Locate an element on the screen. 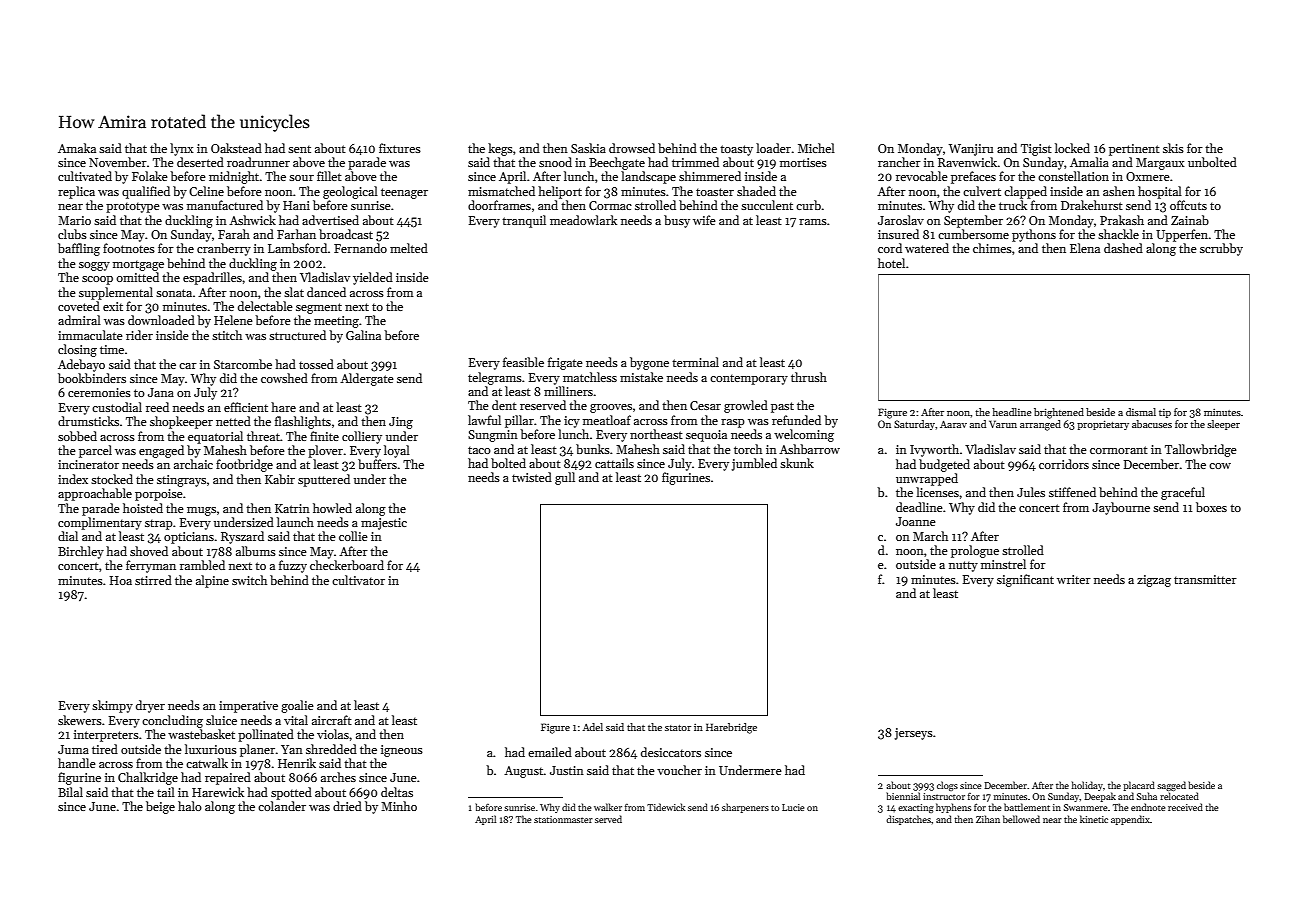 The width and height of the screenshot is (1308, 924). sent is located at coordinates (299, 149).
